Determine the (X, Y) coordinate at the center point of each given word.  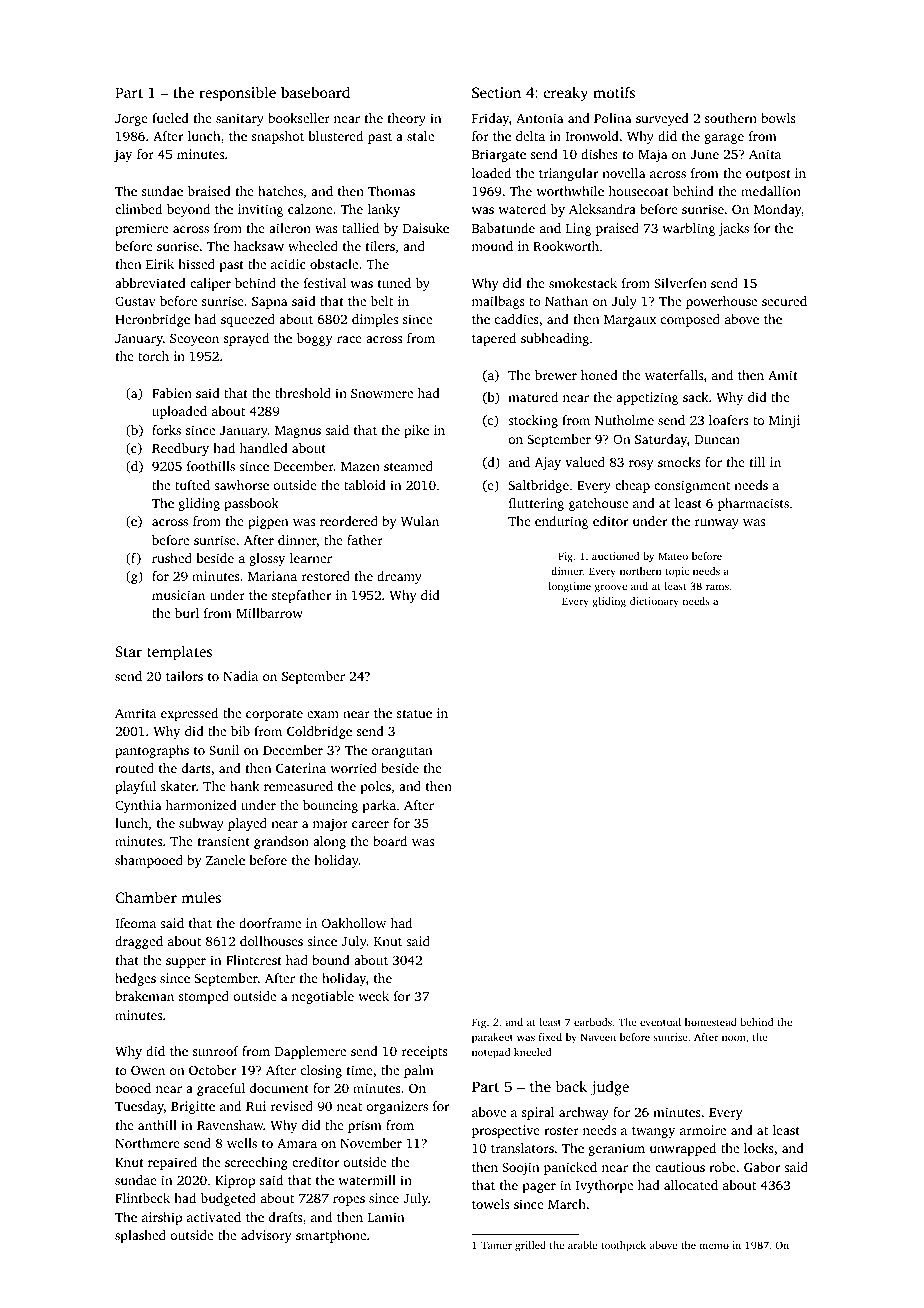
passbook (251, 504)
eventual (660, 1022)
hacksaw (259, 246)
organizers (397, 1107)
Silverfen (680, 283)
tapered (494, 339)
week (373, 996)
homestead (711, 1022)
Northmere (147, 1143)
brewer (556, 375)
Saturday (661, 440)
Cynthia (138, 806)
